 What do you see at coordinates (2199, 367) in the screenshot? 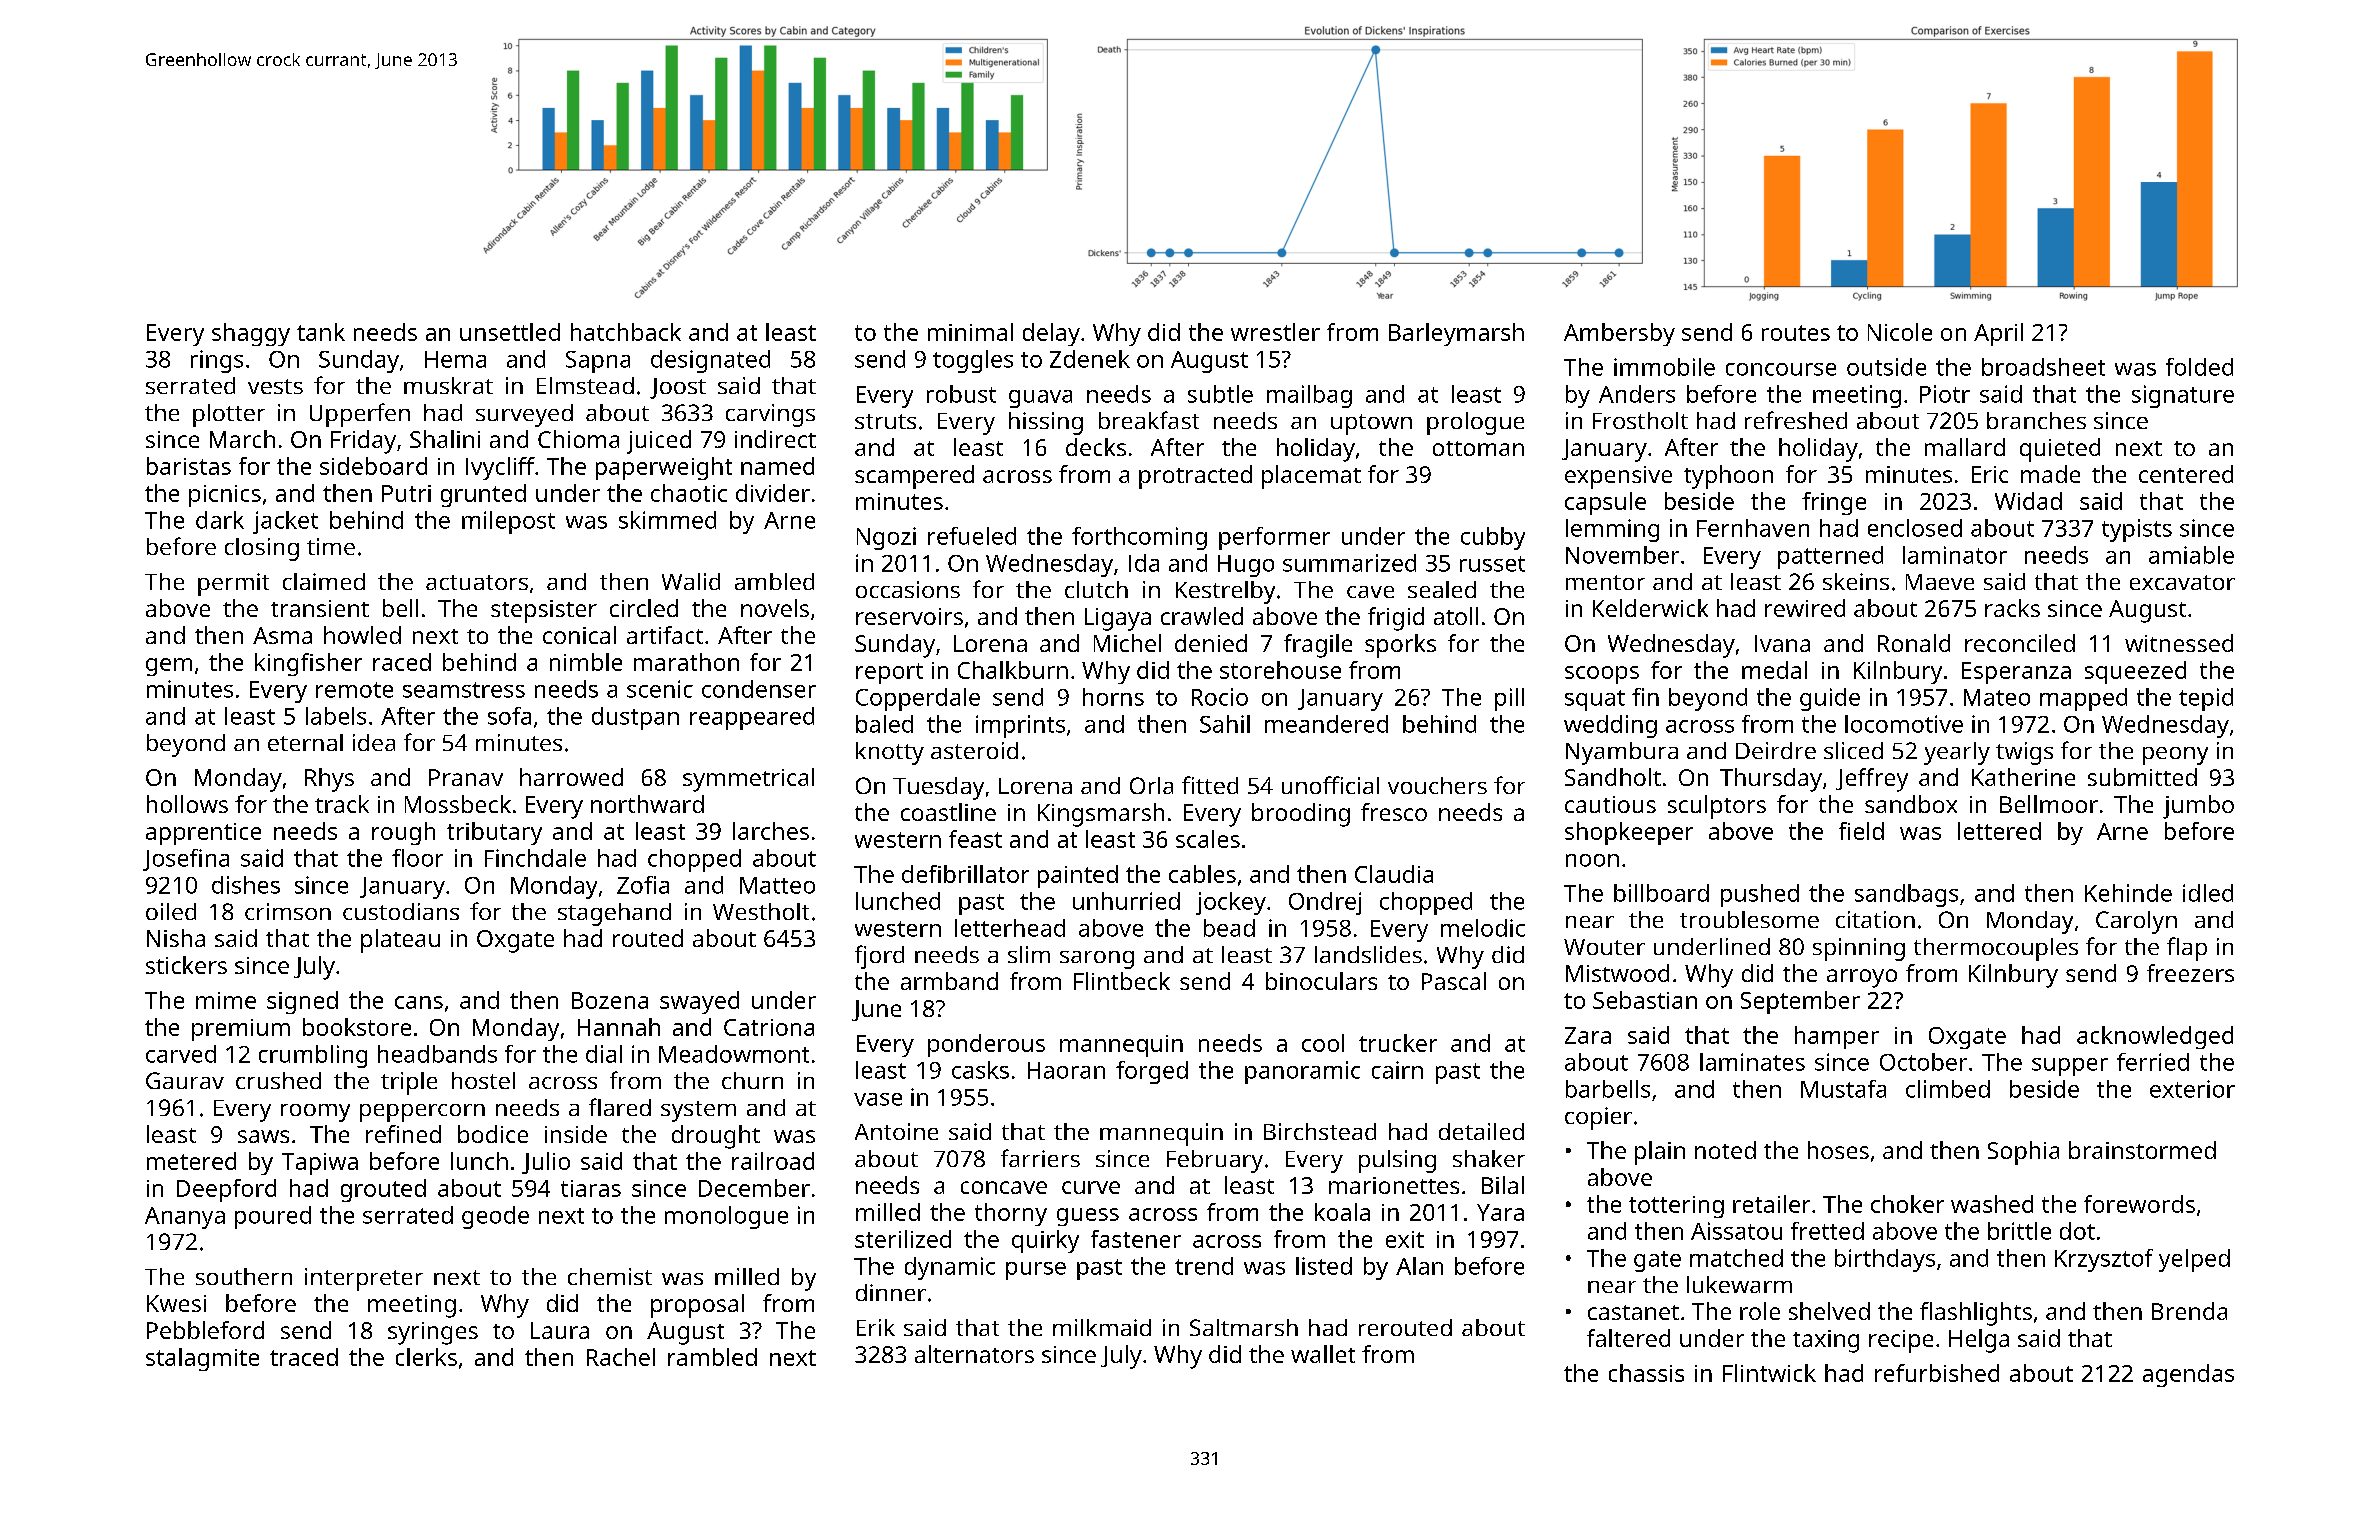
I see `folded` at bounding box center [2199, 367].
